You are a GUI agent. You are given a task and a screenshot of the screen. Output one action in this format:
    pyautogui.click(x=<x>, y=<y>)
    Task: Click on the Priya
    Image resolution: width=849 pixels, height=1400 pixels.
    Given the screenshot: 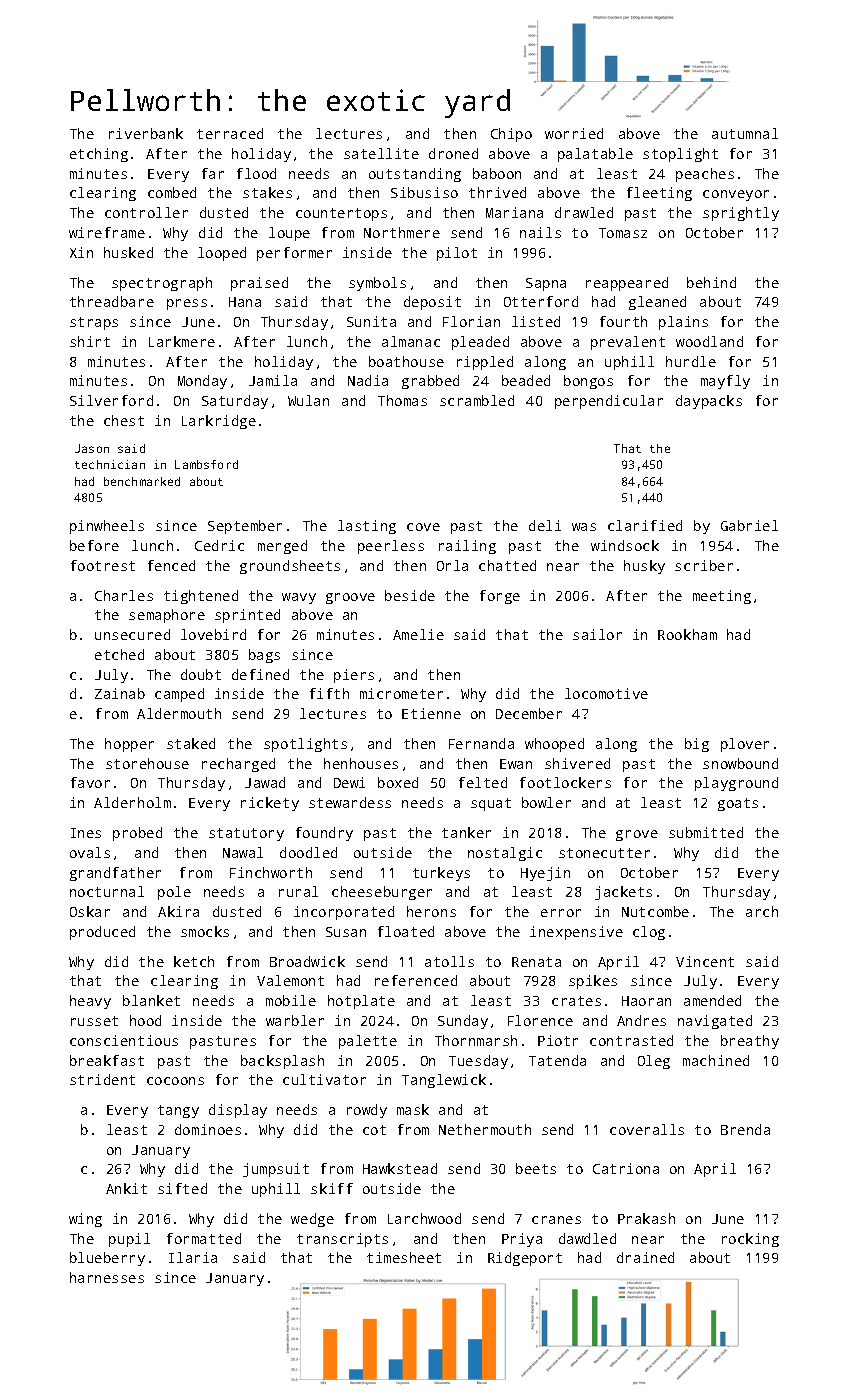 What is the action you would take?
    pyautogui.click(x=522, y=1240)
